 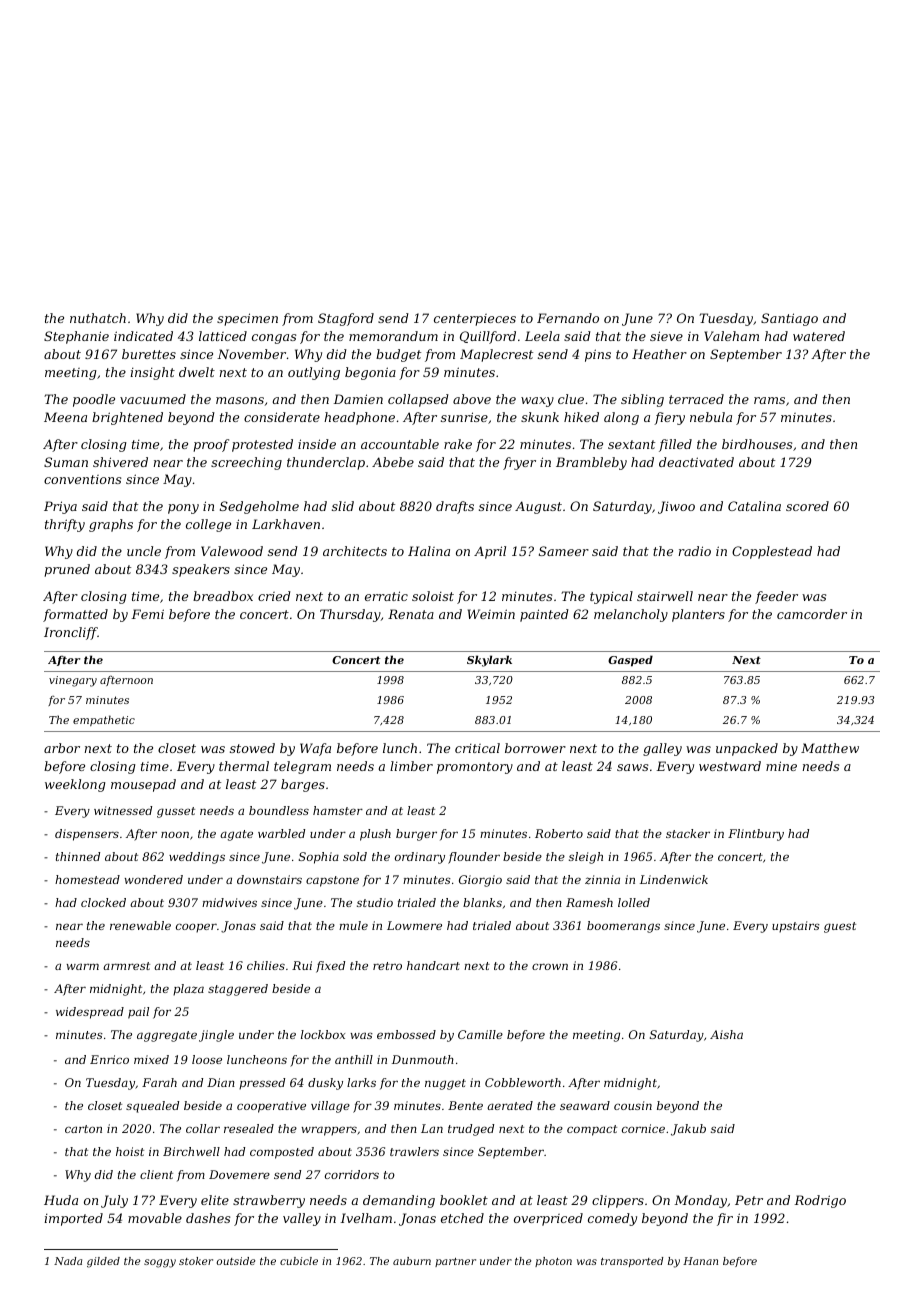 I want to click on breadbox, so click(x=223, y=596).
